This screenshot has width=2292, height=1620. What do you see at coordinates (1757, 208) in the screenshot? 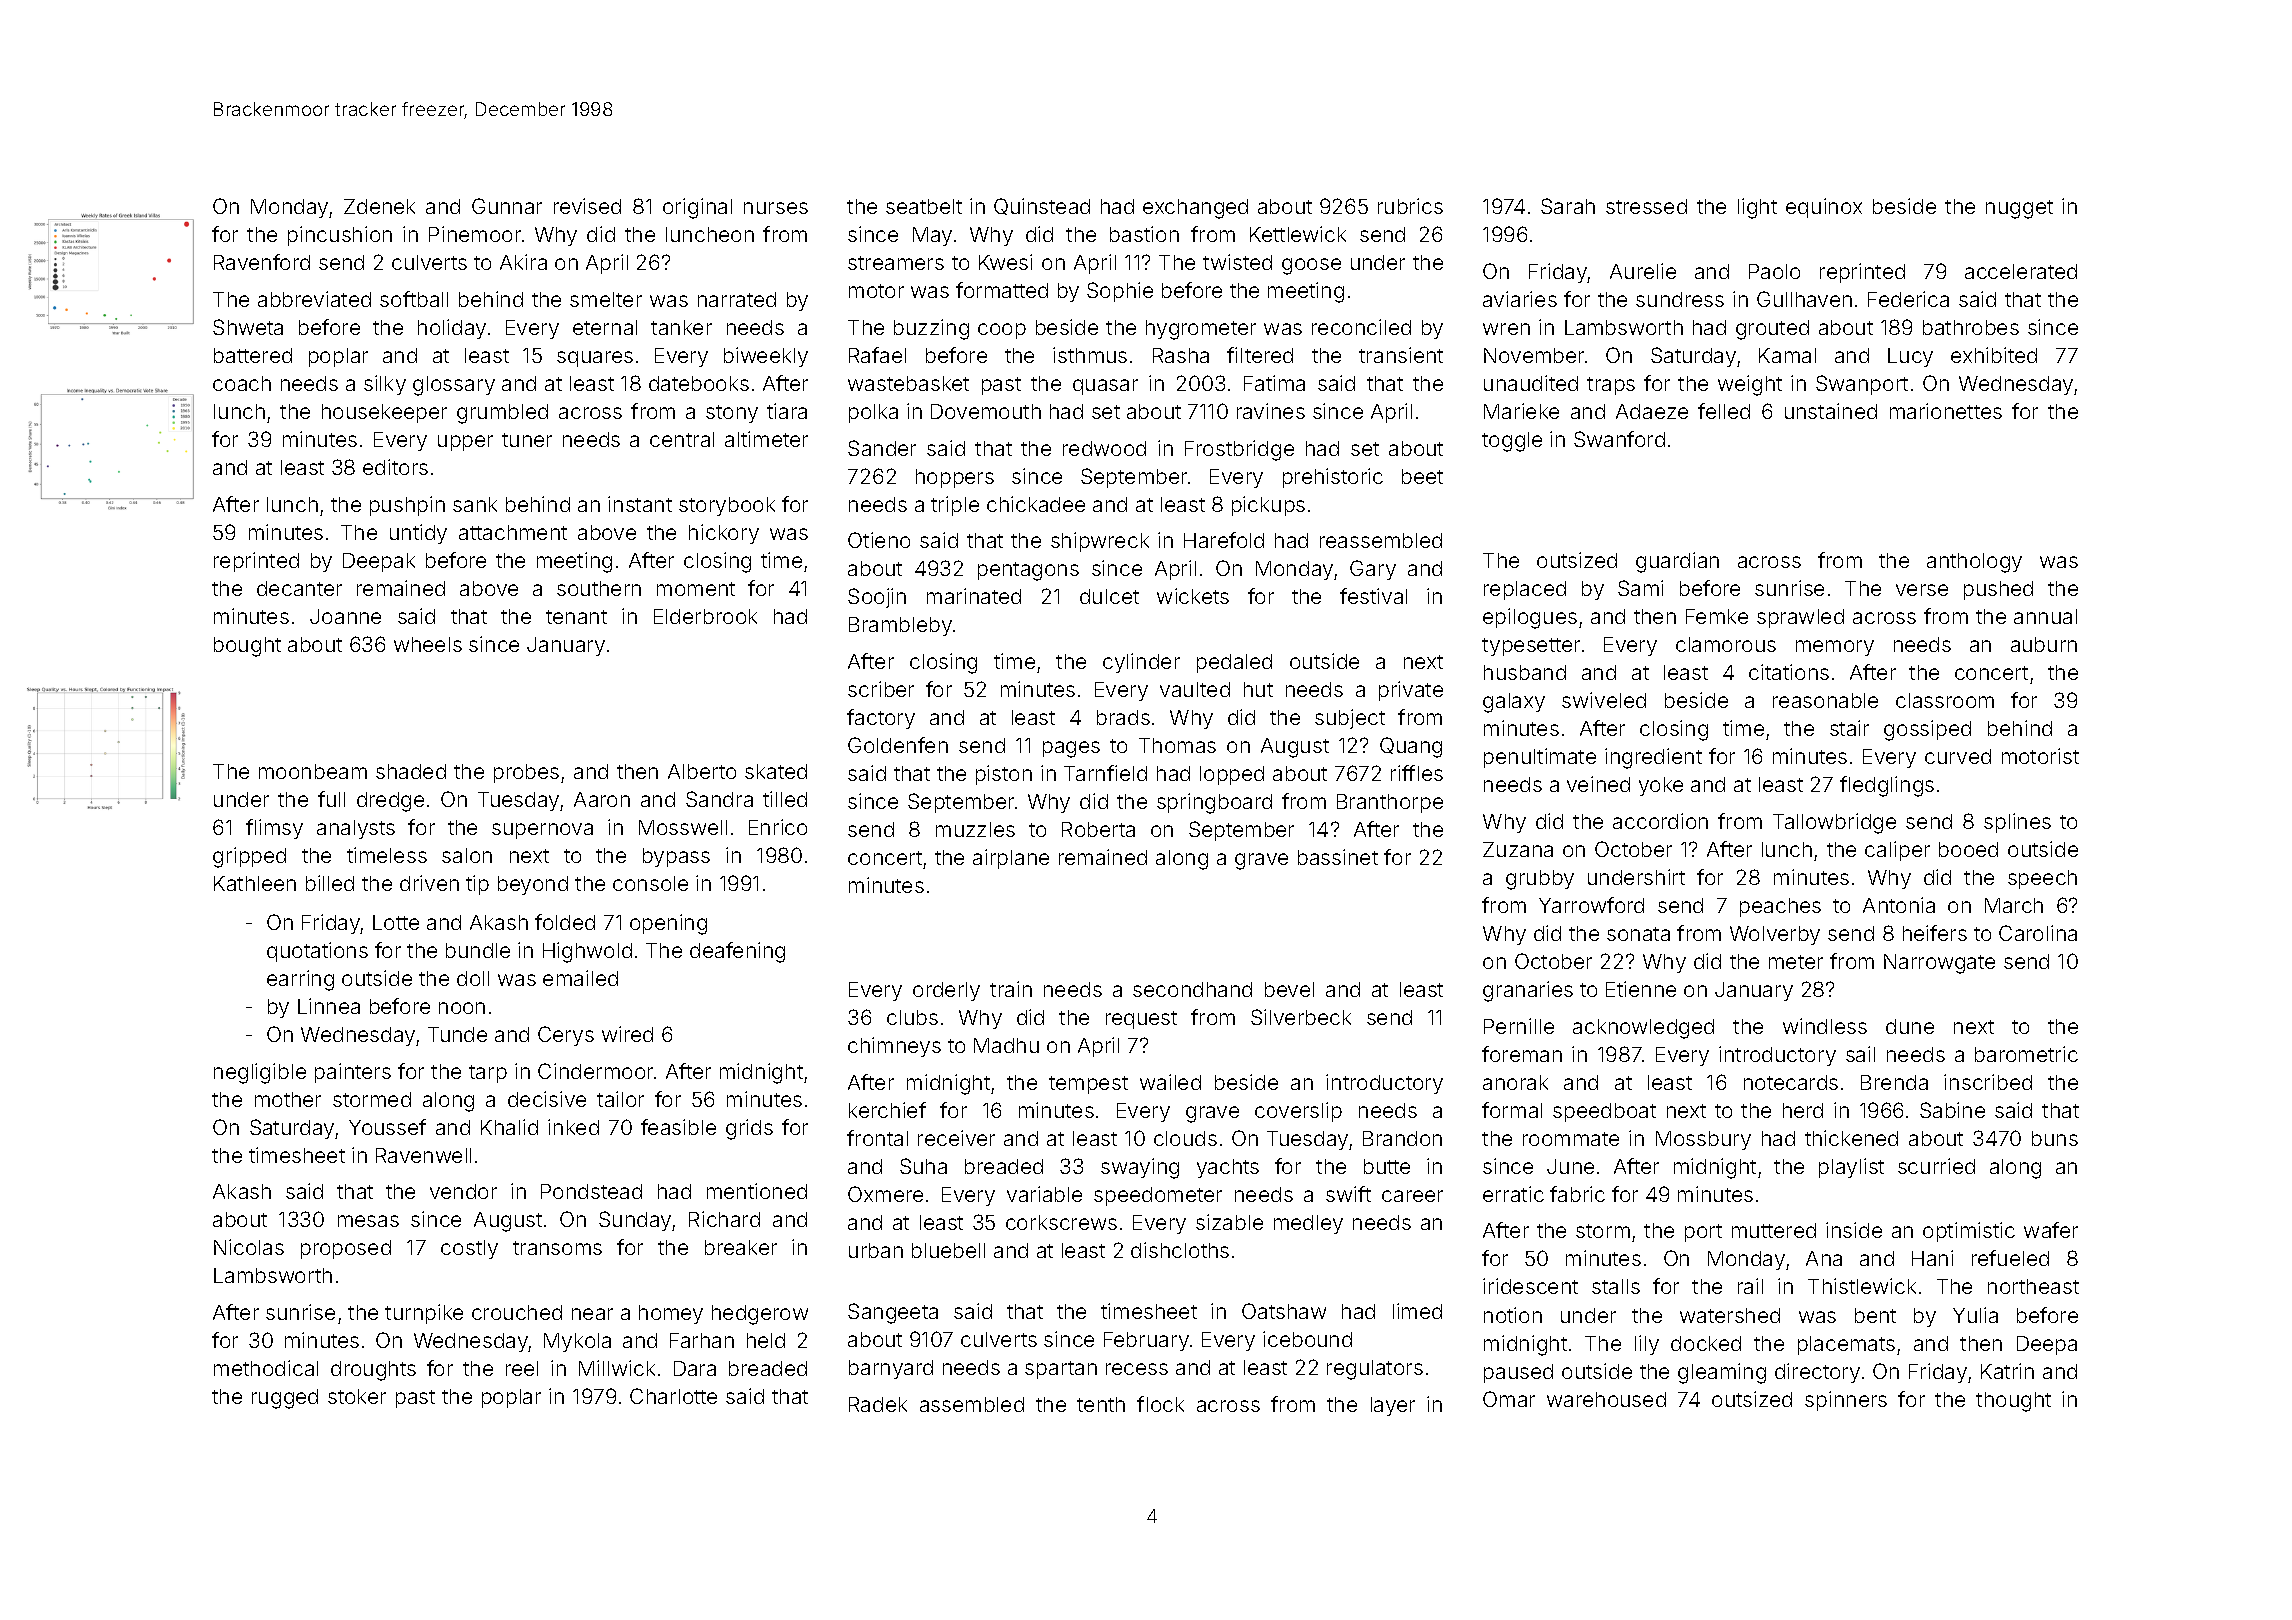
I see `light` at bounding box center [1757, 208].
